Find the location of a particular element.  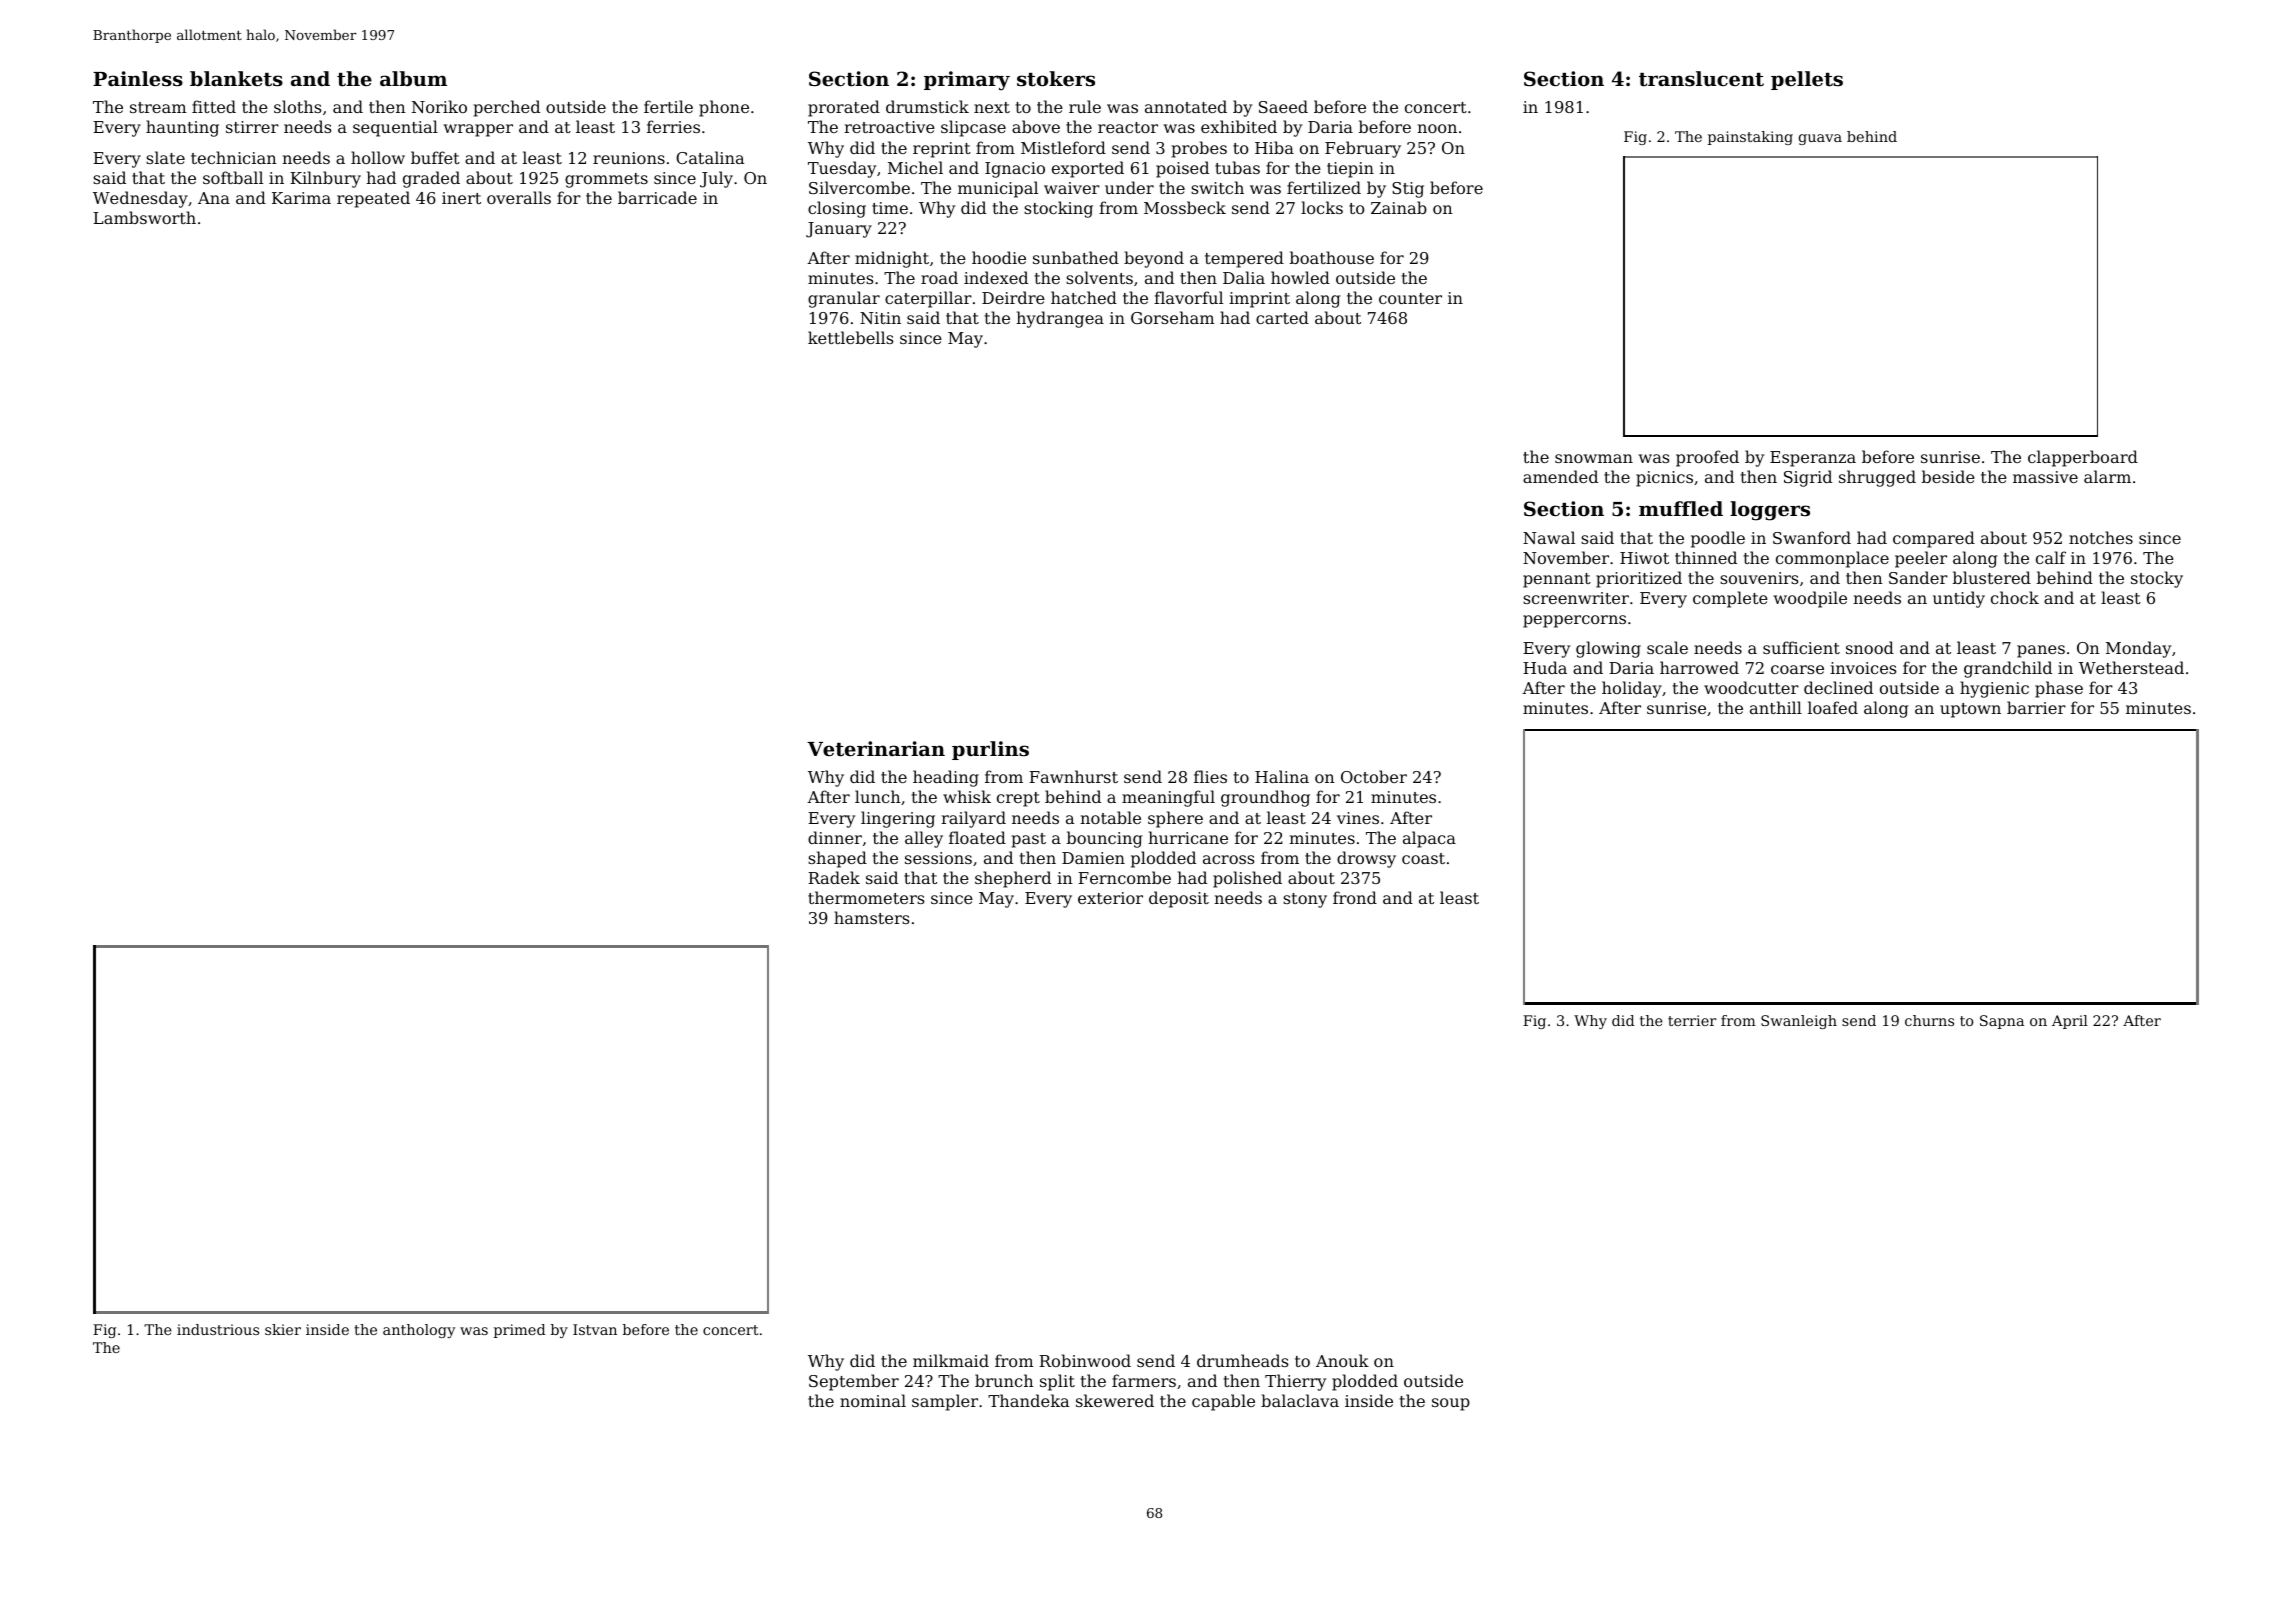

snowman is located at coordinates (1594, 458).
